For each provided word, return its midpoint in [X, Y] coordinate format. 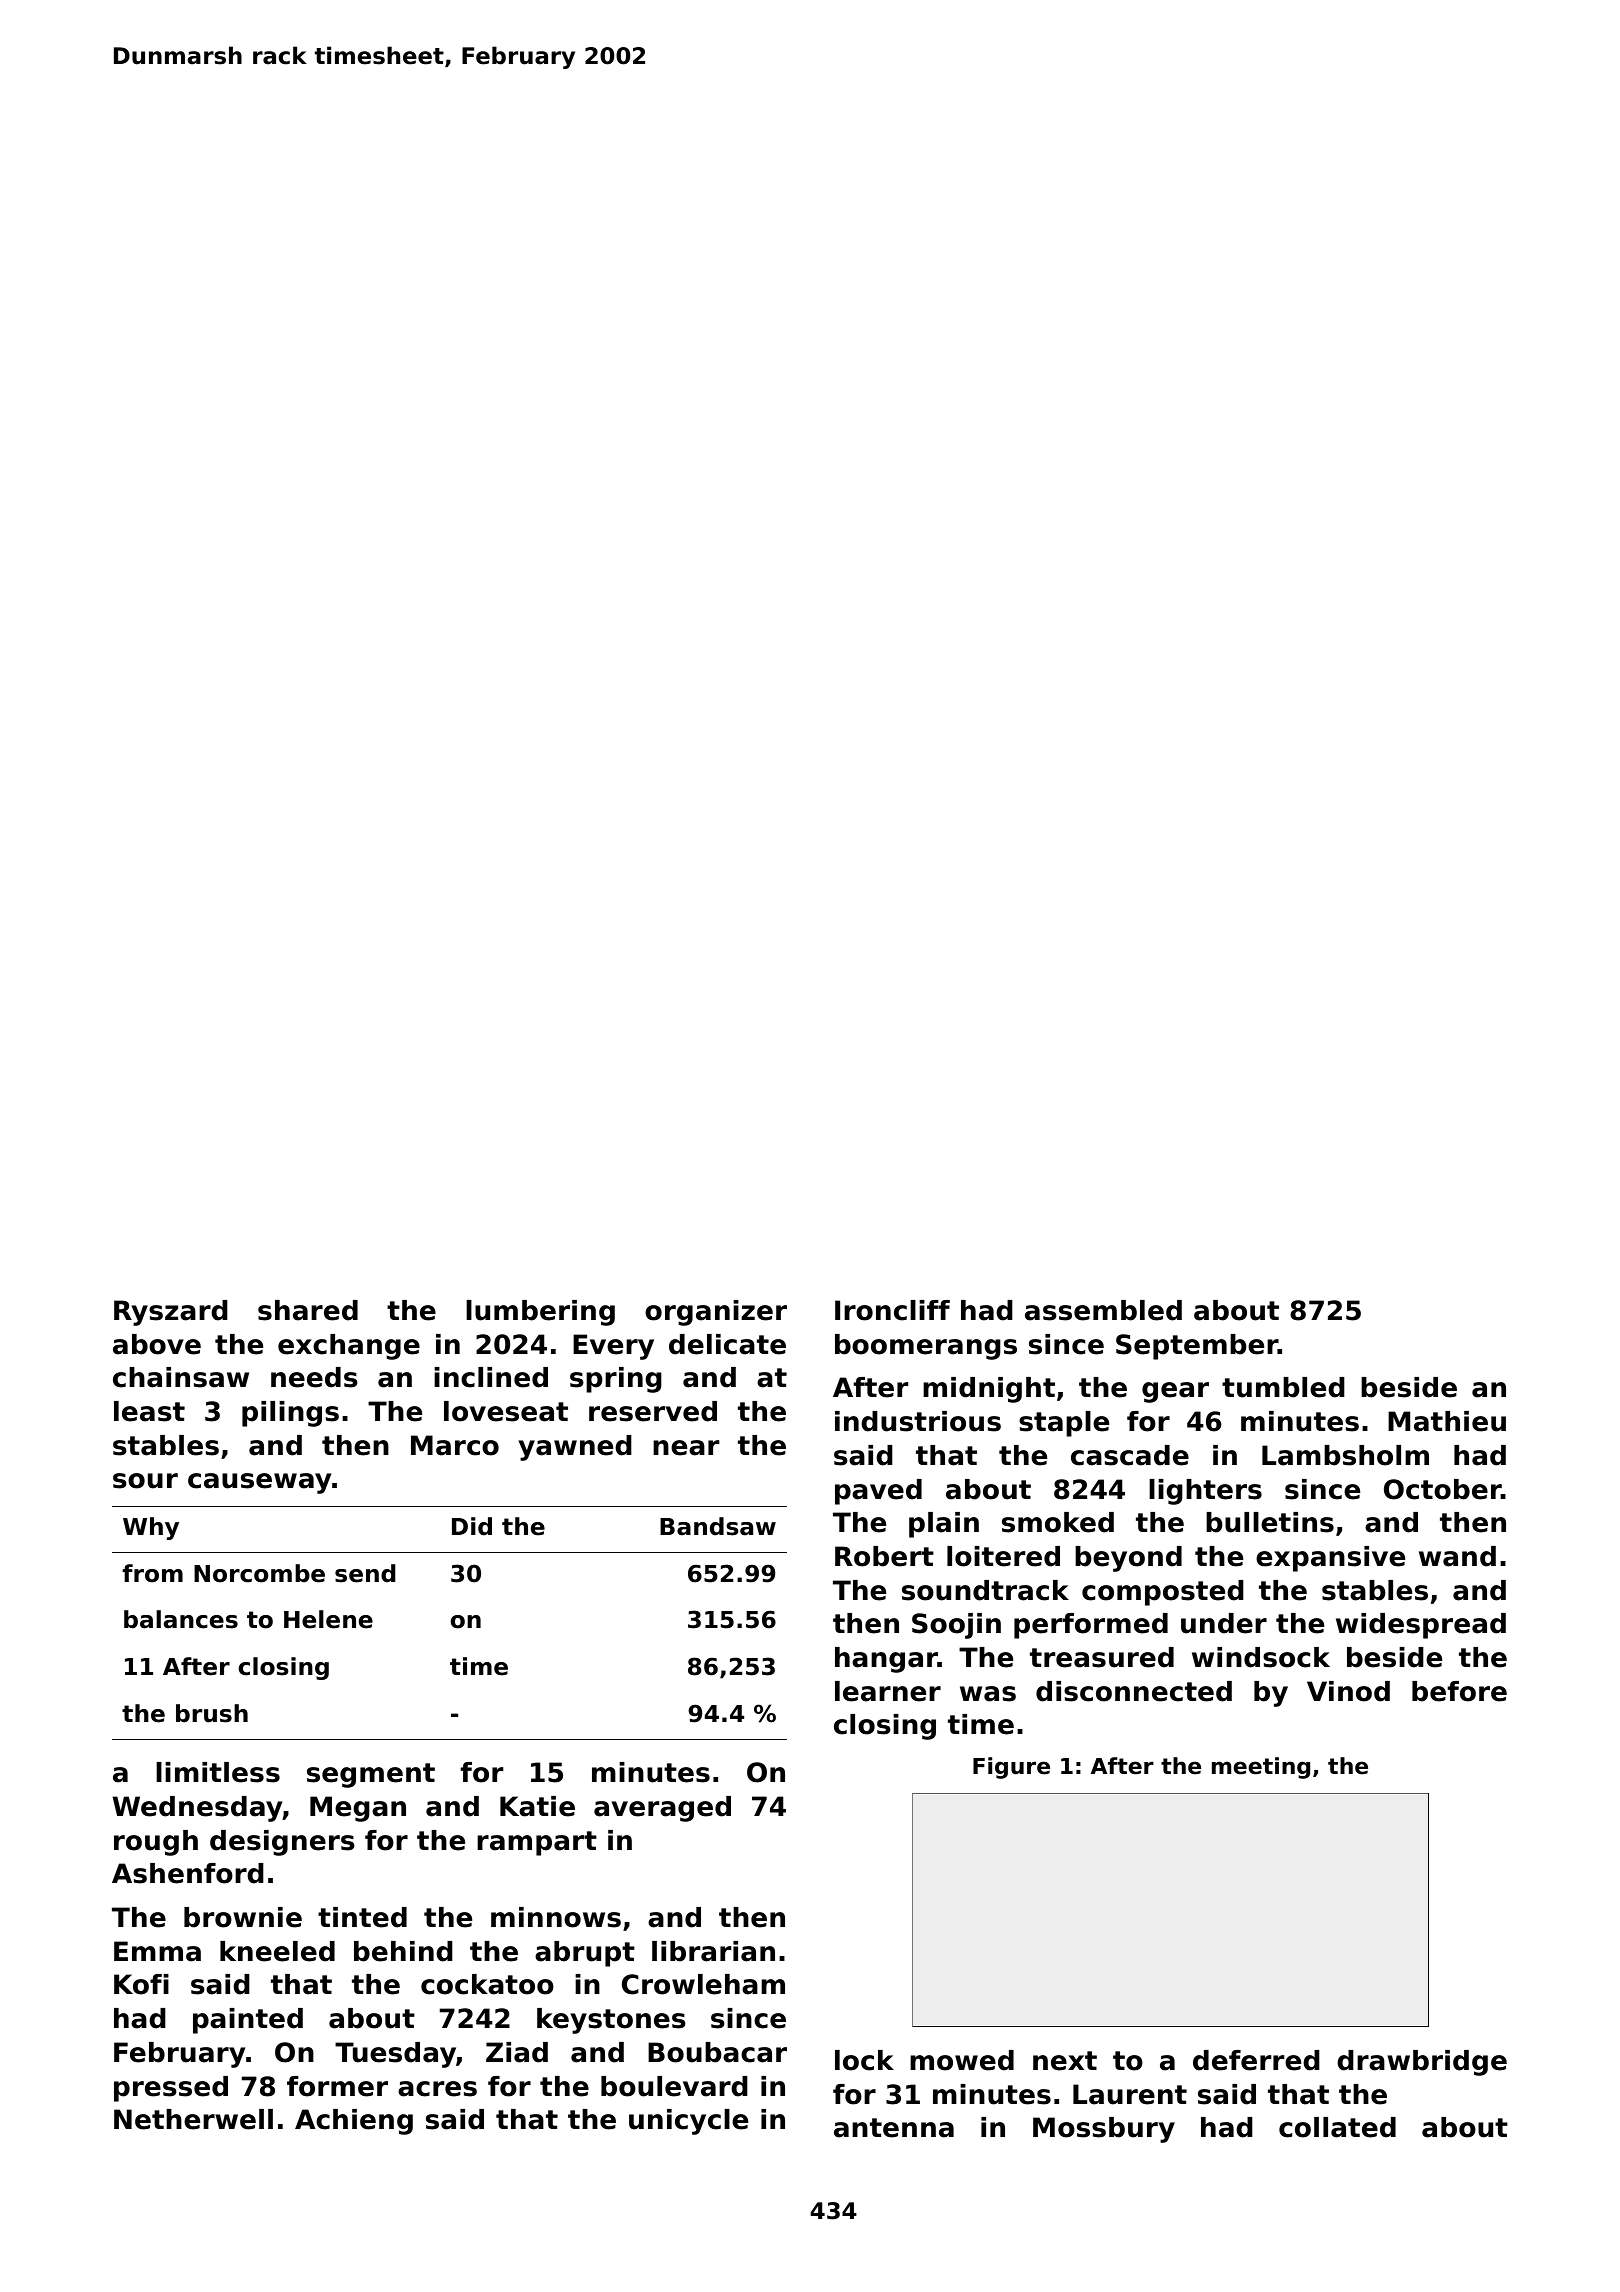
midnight [989, 1390]
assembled [1103, 1310]
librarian [713, 1951]
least [149, 1411]
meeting [1261, 1768]
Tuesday [395, 2055]
